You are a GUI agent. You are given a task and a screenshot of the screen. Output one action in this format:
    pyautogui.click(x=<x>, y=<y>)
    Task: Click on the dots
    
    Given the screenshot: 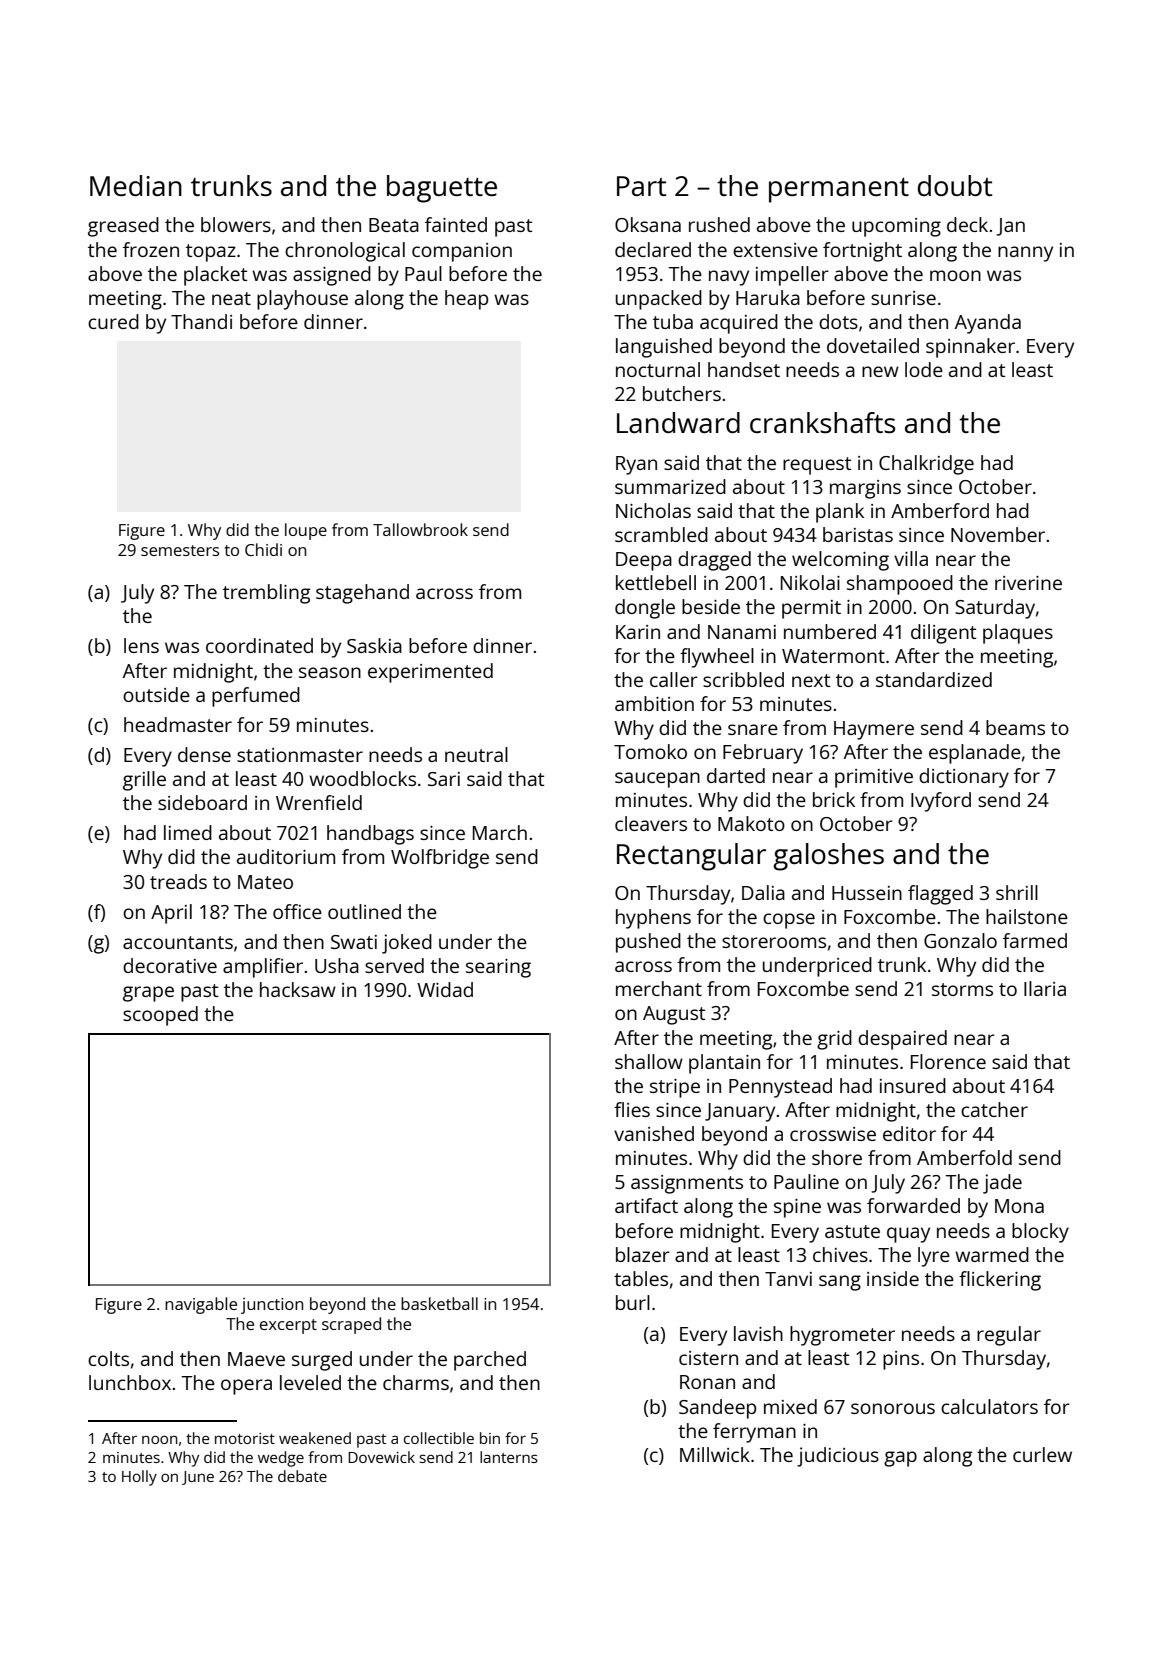 What is the action you would take?
    pyautogui.click(x=838, y=321)
